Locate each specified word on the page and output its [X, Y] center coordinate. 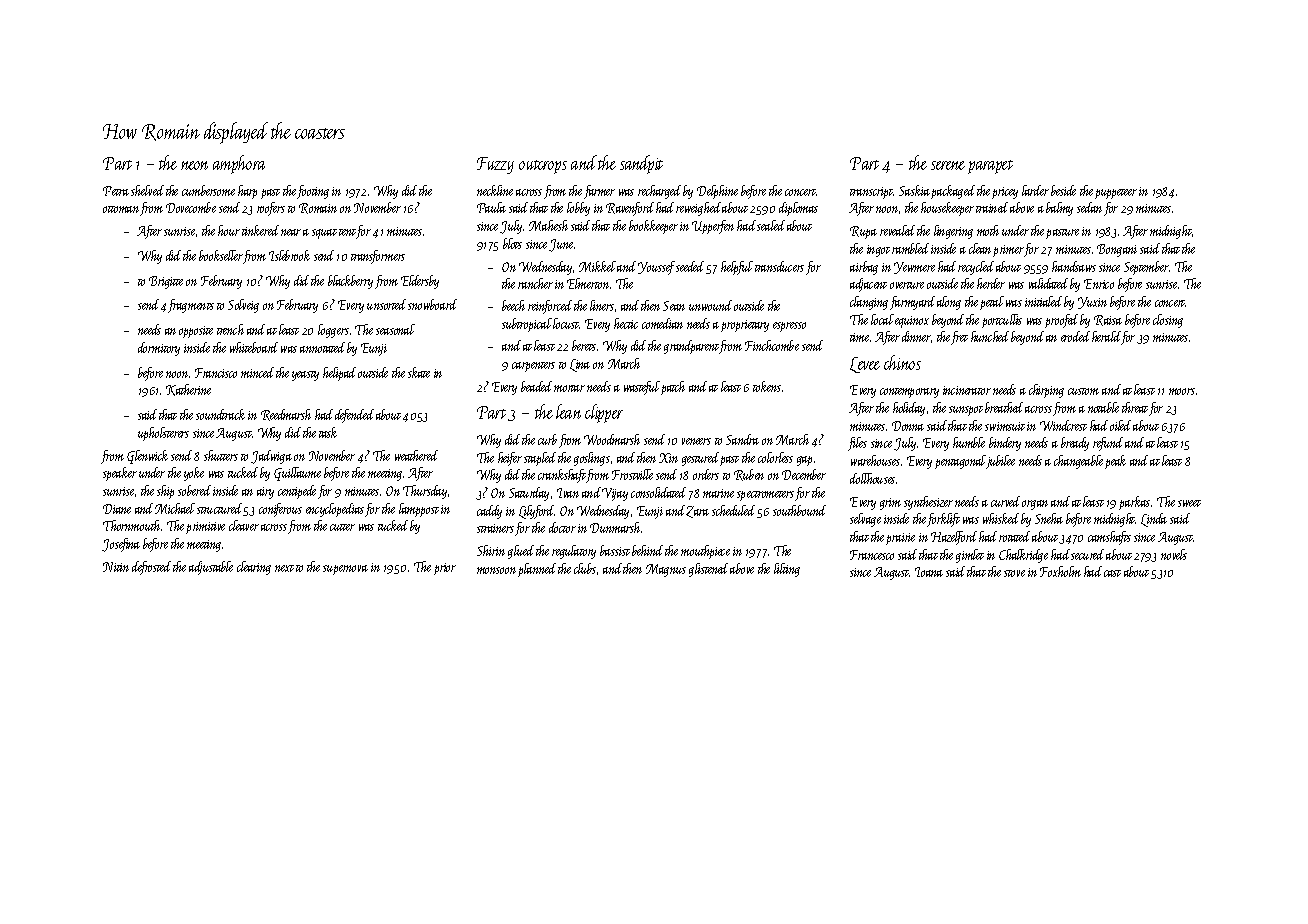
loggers [333, 331]
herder [991, 283]
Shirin [491, 550]
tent [347, 232]
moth [988, 230]
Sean [674, 306]
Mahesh [548, 225]
